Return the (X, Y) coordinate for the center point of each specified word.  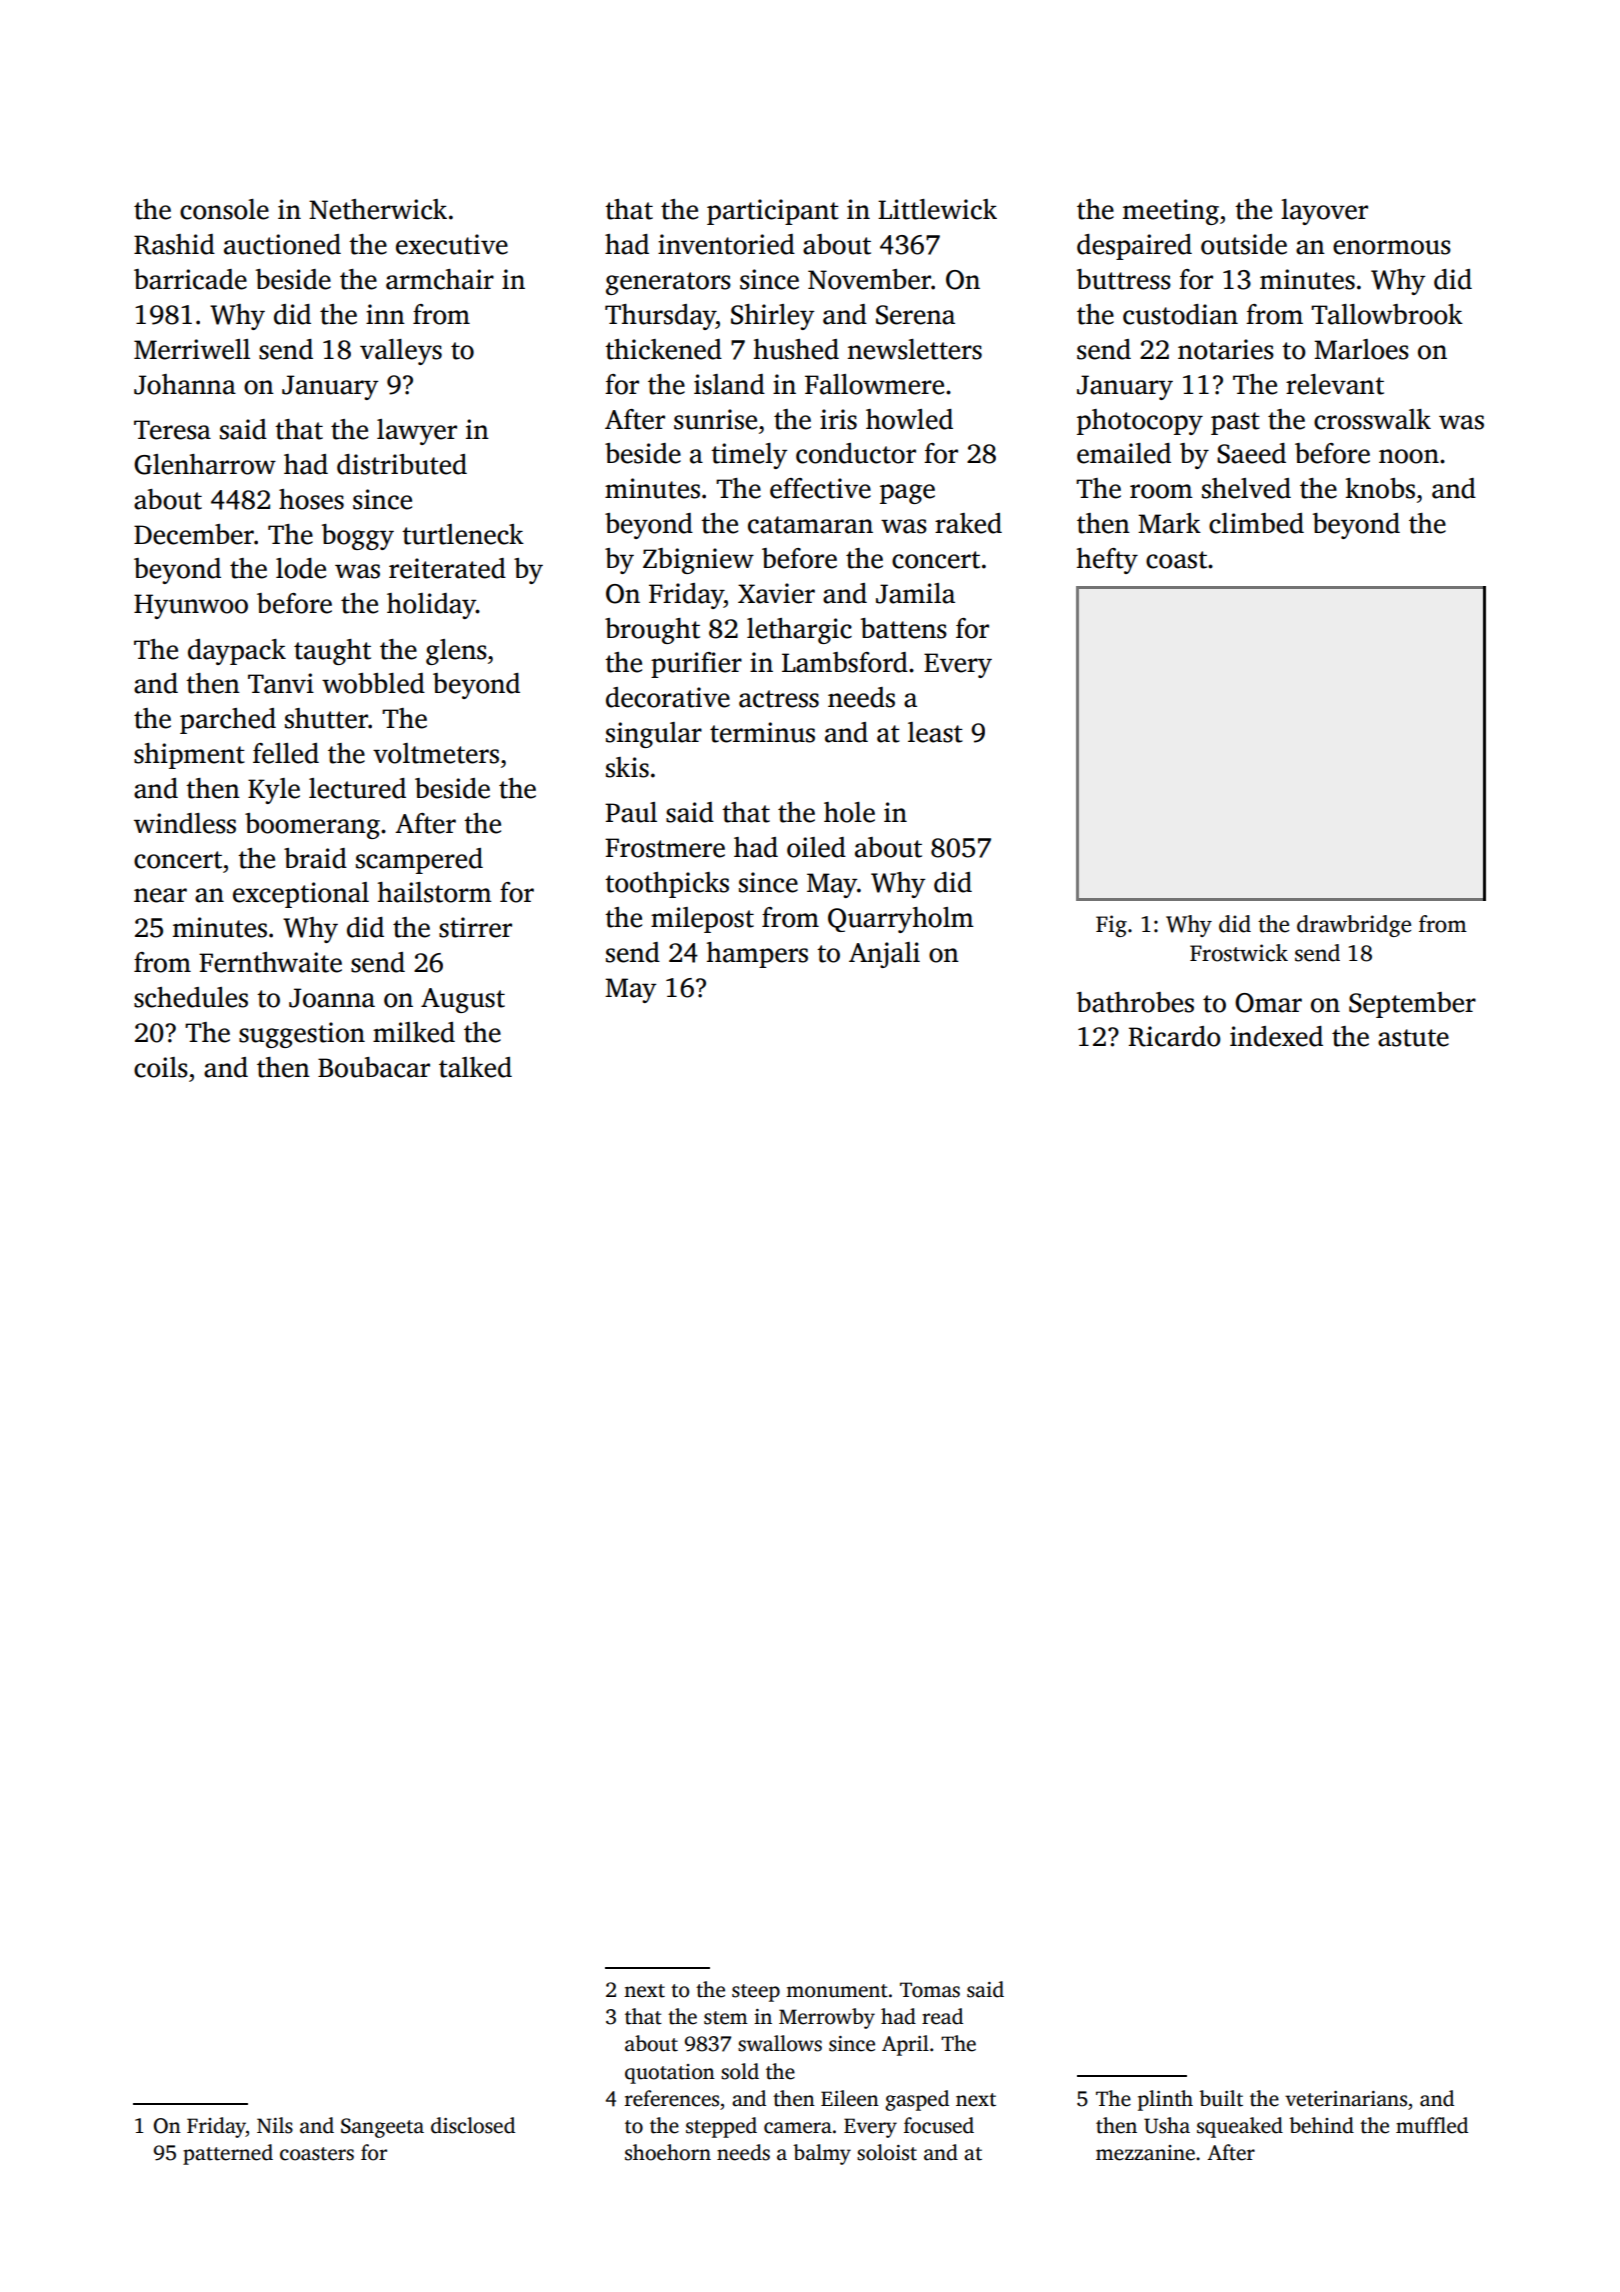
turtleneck (463, 534)
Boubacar (374, 1067)
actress (779, 699)
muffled (1432, 2125)
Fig (1111, 926)
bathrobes (1135, 1002)
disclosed (473, 2125)
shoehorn (668, 2152)
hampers (757, 955)
